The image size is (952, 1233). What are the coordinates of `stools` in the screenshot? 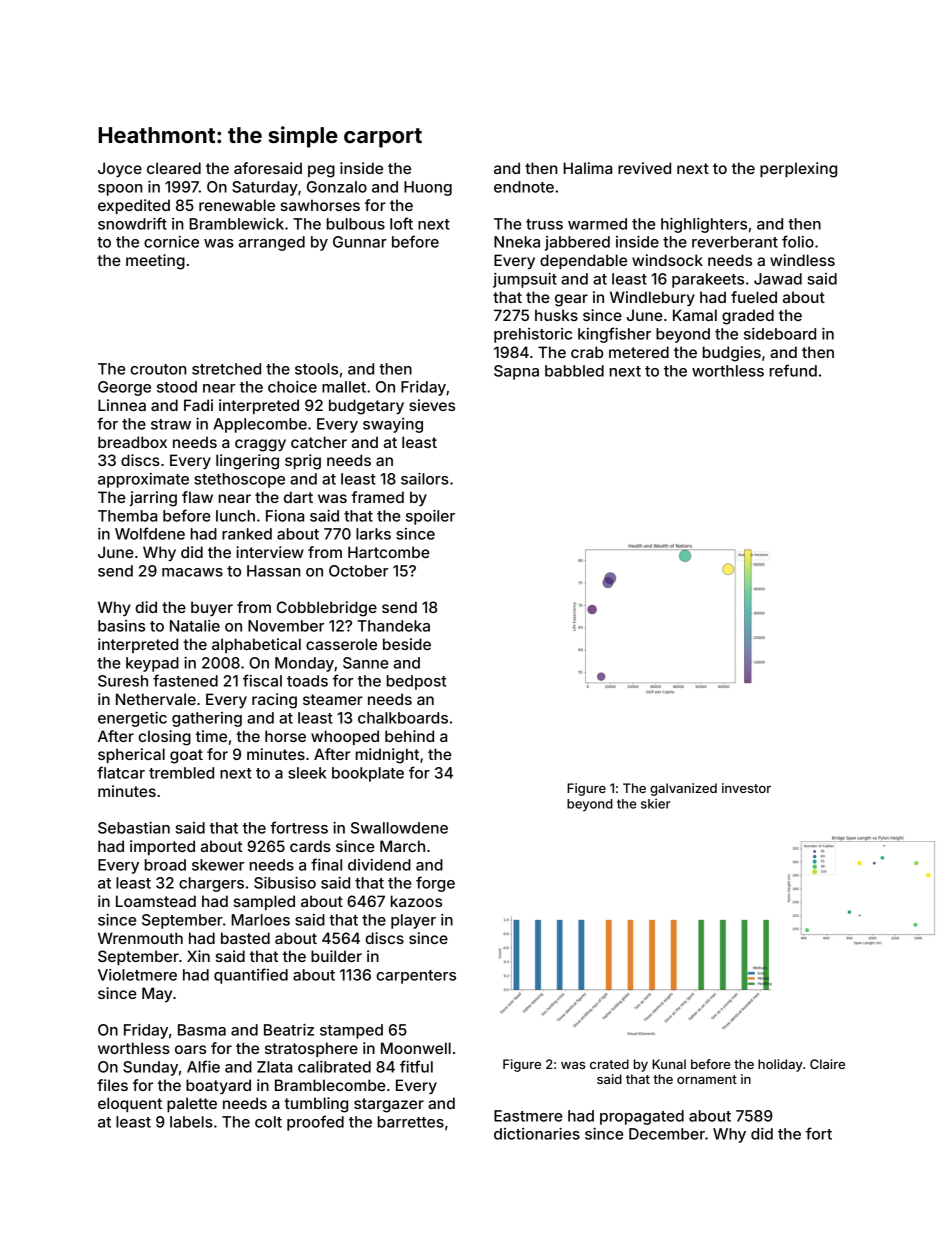 It's located at (316, 369).
